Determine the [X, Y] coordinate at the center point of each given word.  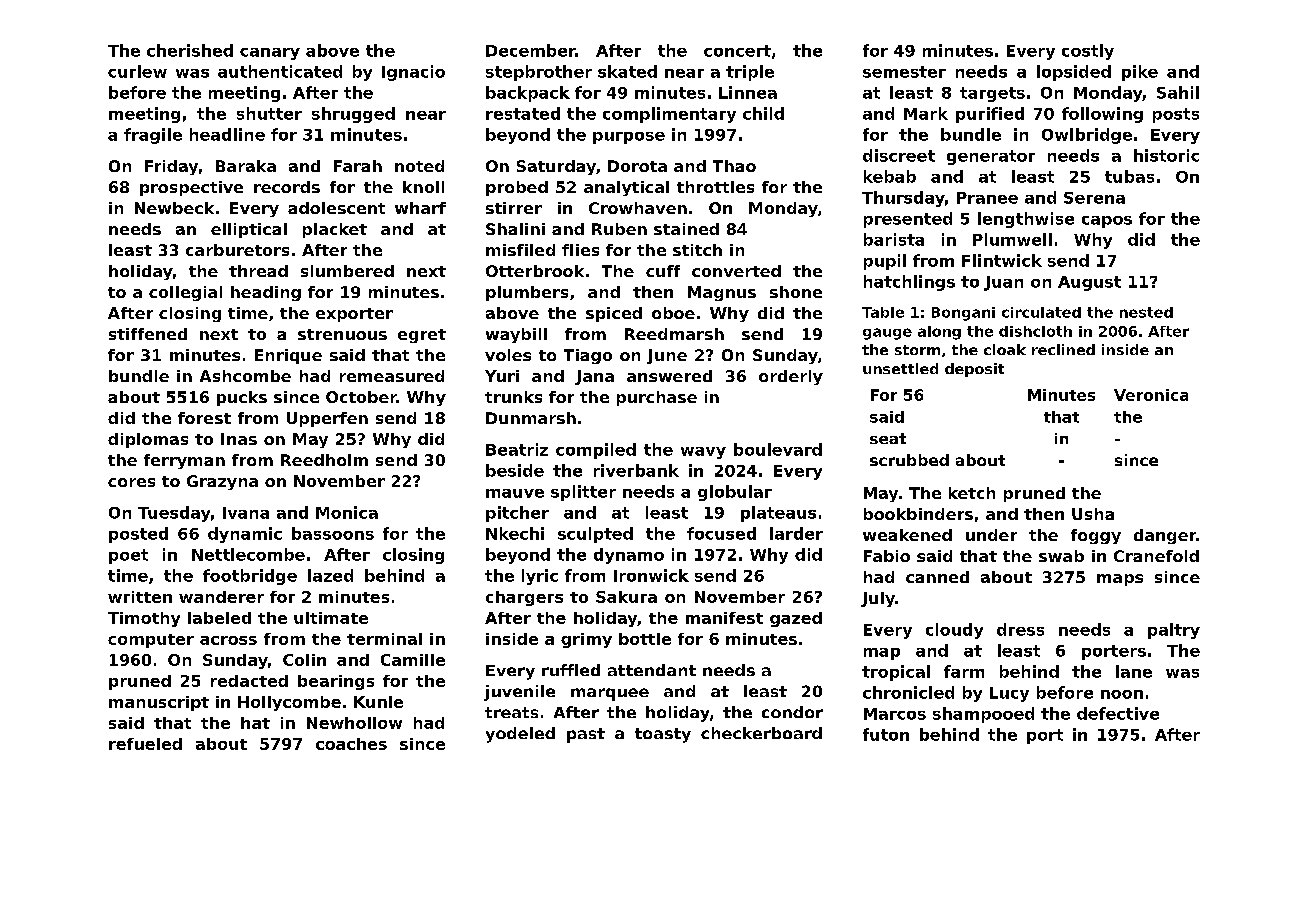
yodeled [520, 735]
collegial [185, 293]
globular [735, 493]
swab [1061, 556]
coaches [351, 744]
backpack [528, 94]
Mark [926, 113]
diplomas [148, 440]
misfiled [520, 250]
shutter [269, 113]
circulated [1041, 312]
